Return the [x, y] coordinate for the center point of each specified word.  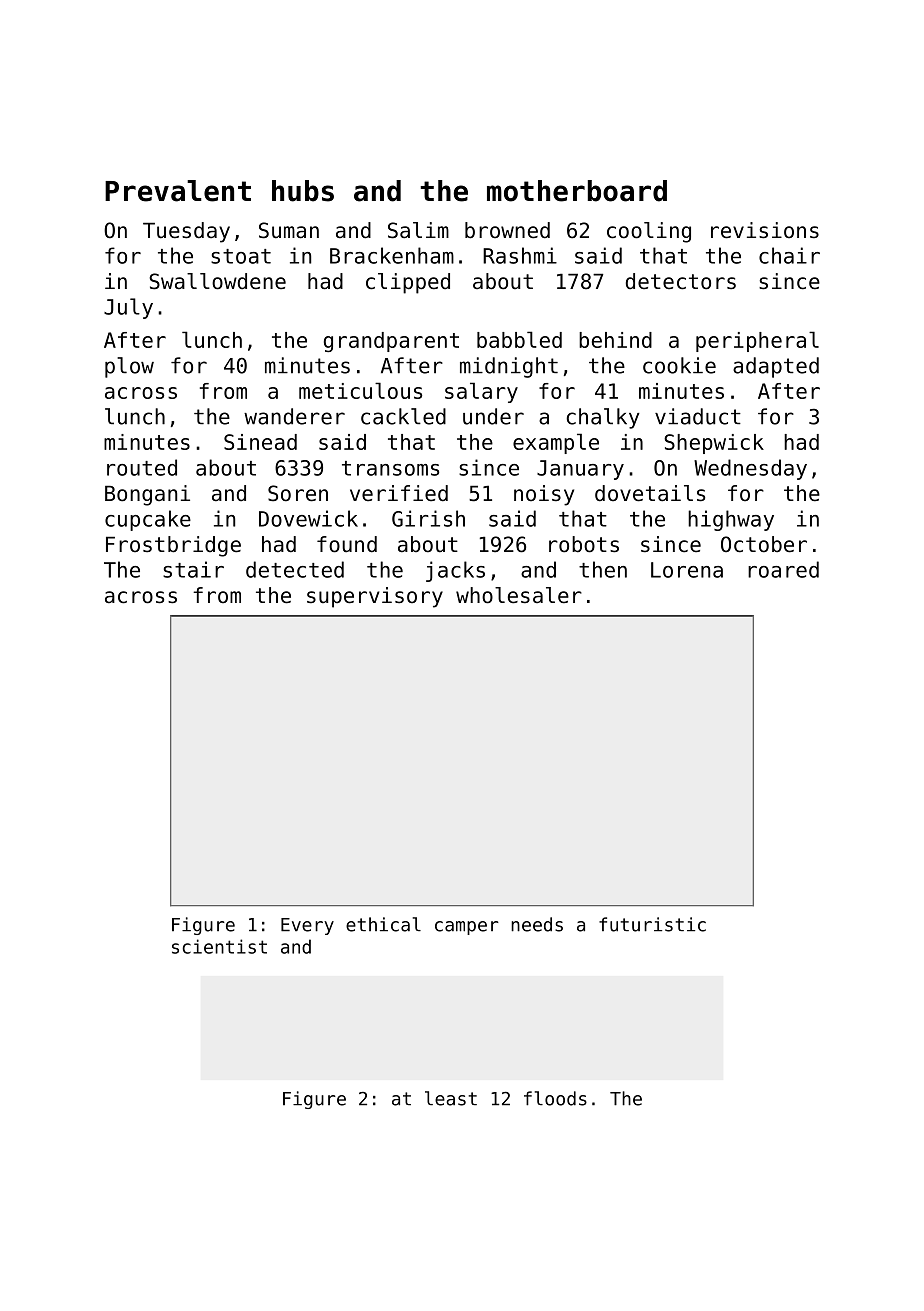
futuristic [652, 924]
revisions [765, 230]
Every [307, 926]
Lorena [687, 570]
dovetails [650, 493]
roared [783, 569]
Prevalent [178, 191]
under [493, 416]
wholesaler [519, 595]
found [347, 544]
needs [537, 924]
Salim [418, 230]
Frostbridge [173, 546]
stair [193, 569]
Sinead [260, 442]
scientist [219, 946]
